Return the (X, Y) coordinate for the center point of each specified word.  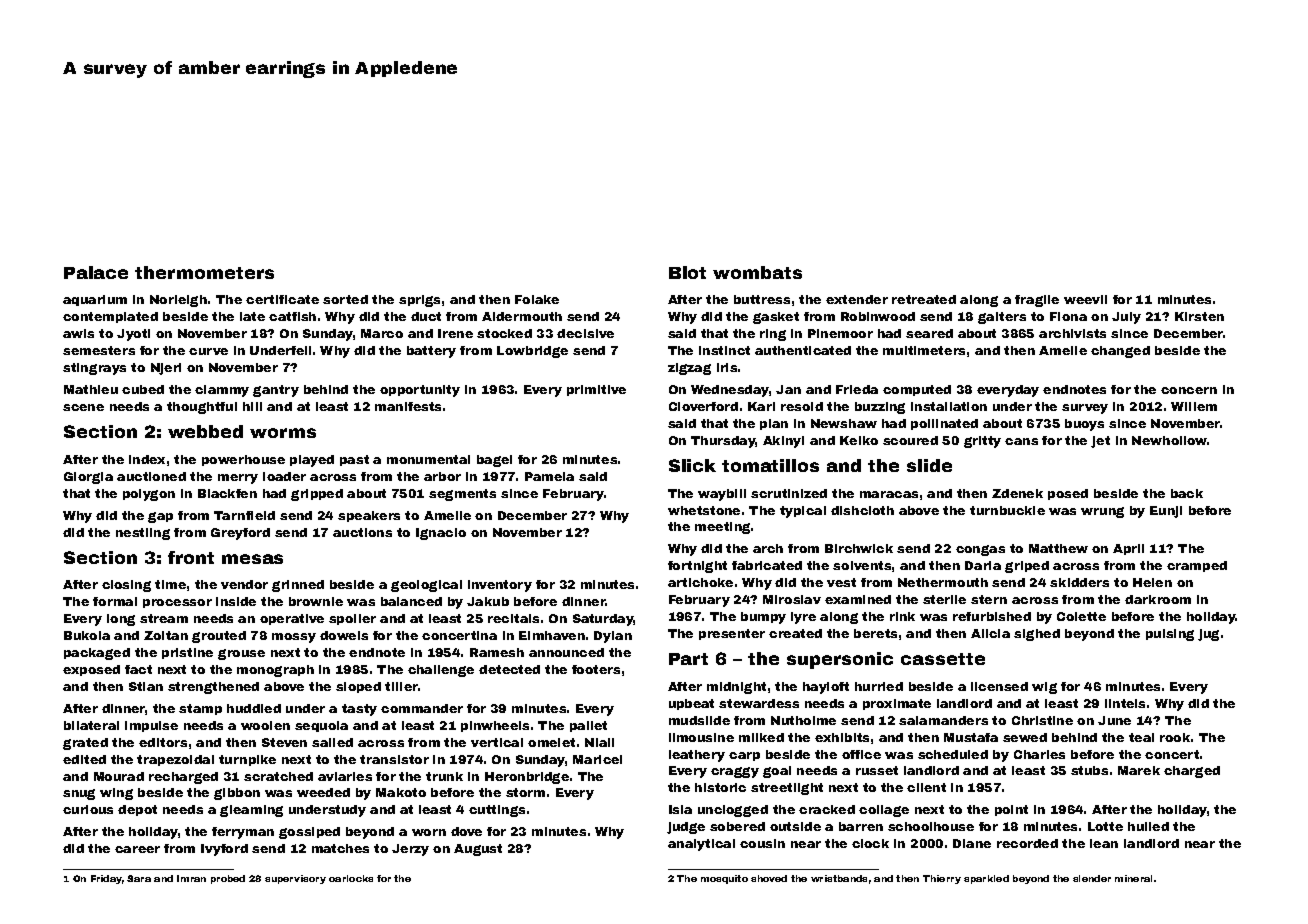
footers (596, 669)
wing (116, 794)
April (1128, 549)
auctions (362, 532)
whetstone (704, 510)
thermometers (204, 272)
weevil (1085, 299)
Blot (687, 272)
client (926, 787)
